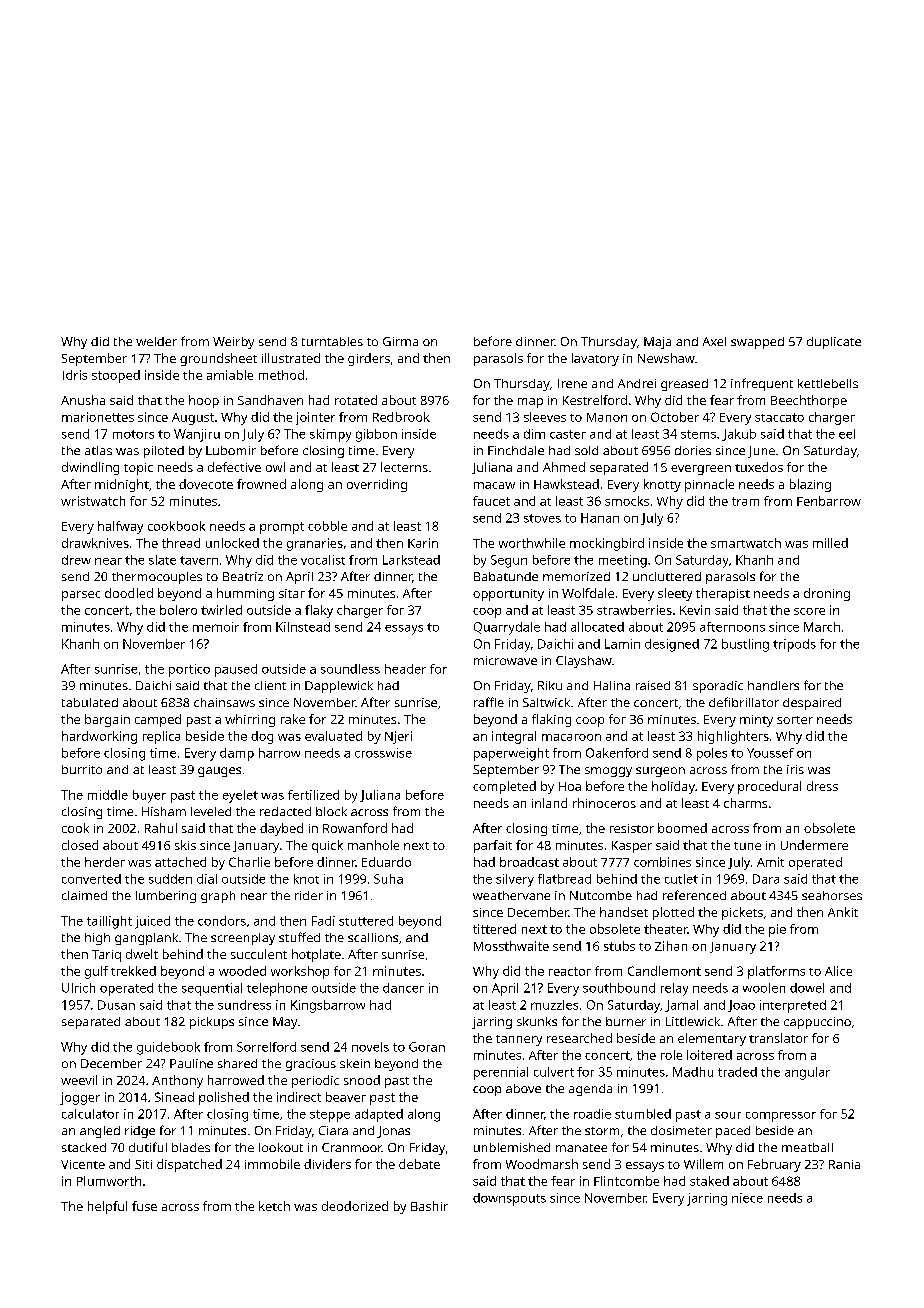 This image has width=924, height=1308. What do you see at coordinates (714, 341) in the image?
I see `Axel` at bounding box center [714, 341].
